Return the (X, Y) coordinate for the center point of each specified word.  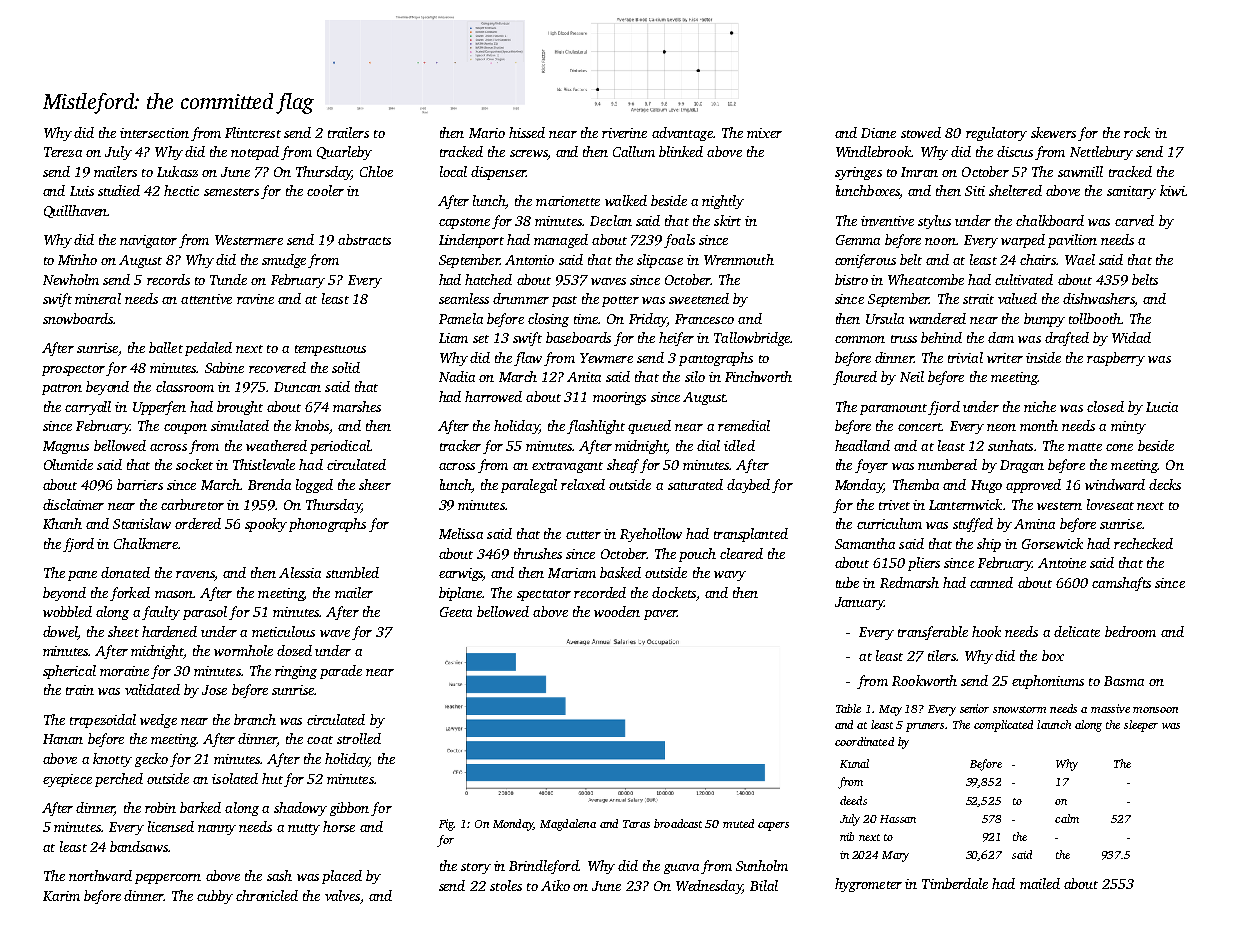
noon (940, 241)
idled (739, 445)
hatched (488, 279)
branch (255, 719)
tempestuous (330, 350)
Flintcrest (253, 132)
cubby (215, 897)
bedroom (1130, 631)
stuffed (973, 525)
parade (341, 672)
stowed (921, 132)
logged (314, 486)
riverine (624, 133)
